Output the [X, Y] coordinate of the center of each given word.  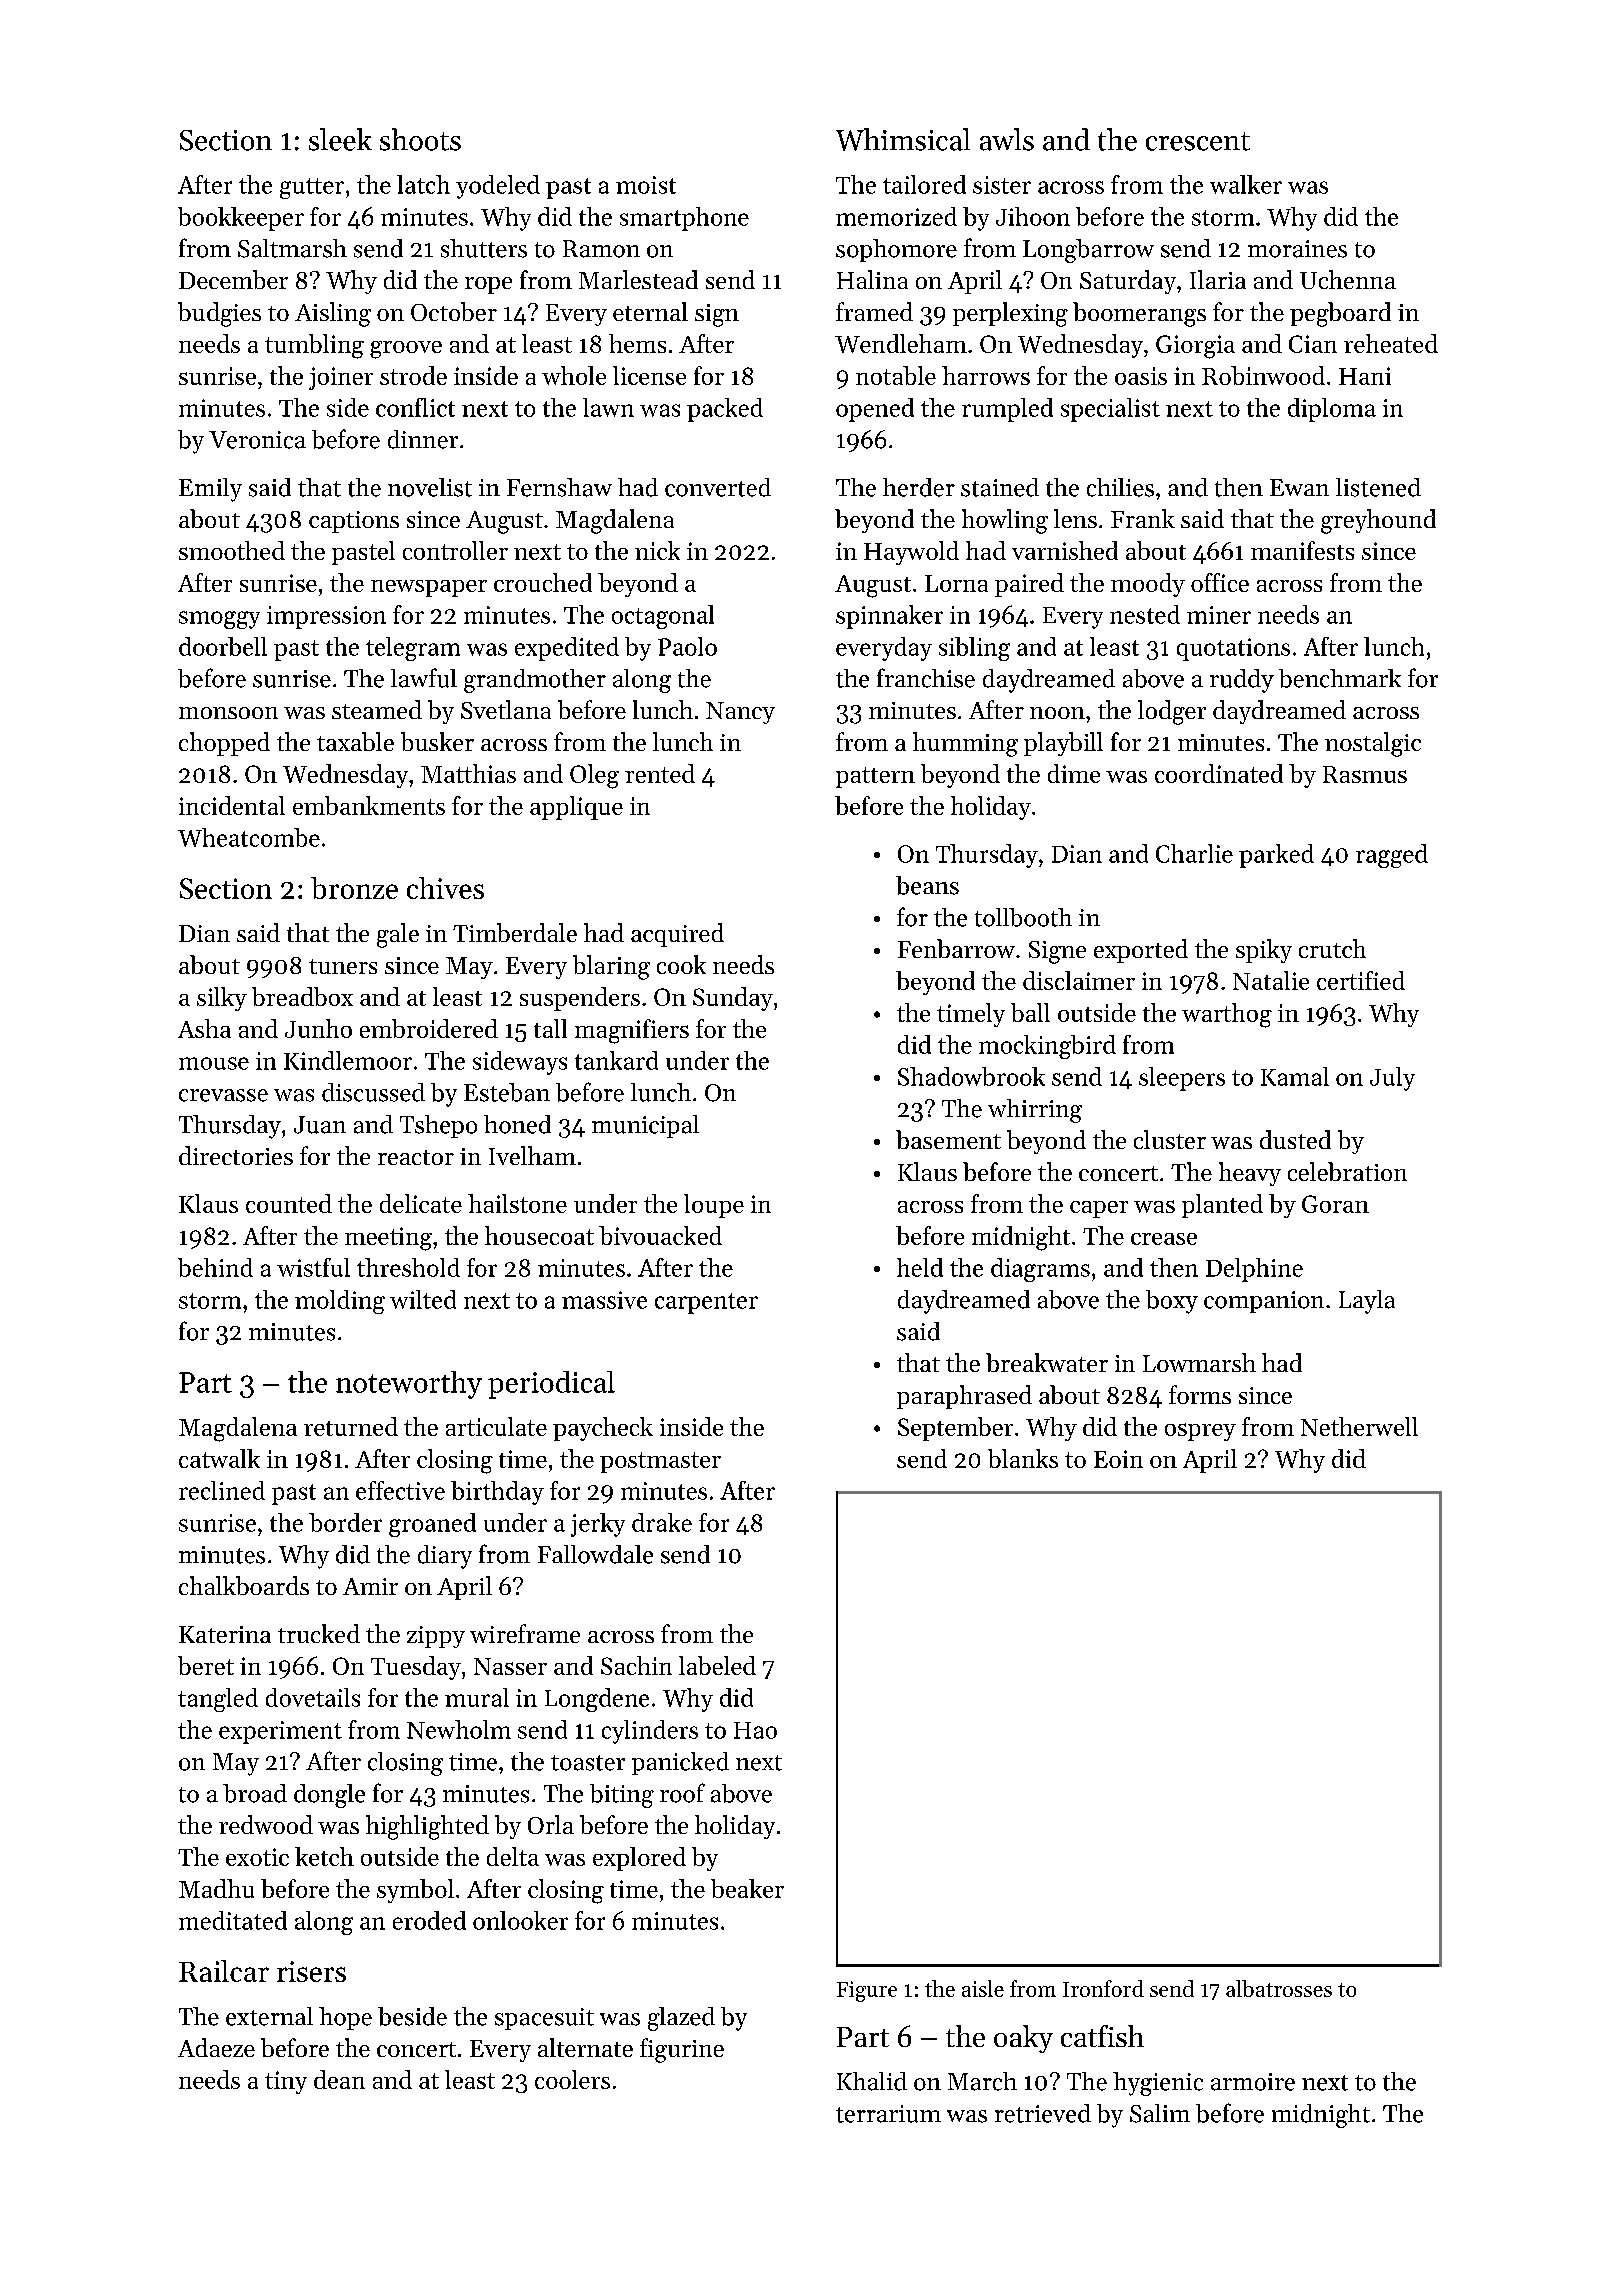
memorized [896, 216]
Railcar [224, 1971]
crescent [1198, 141]
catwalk [219, 1458]
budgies [219, 314]
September [955, 1429]
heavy [1250, 1174]
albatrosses [1279, 1988]
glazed [681, 2019]
